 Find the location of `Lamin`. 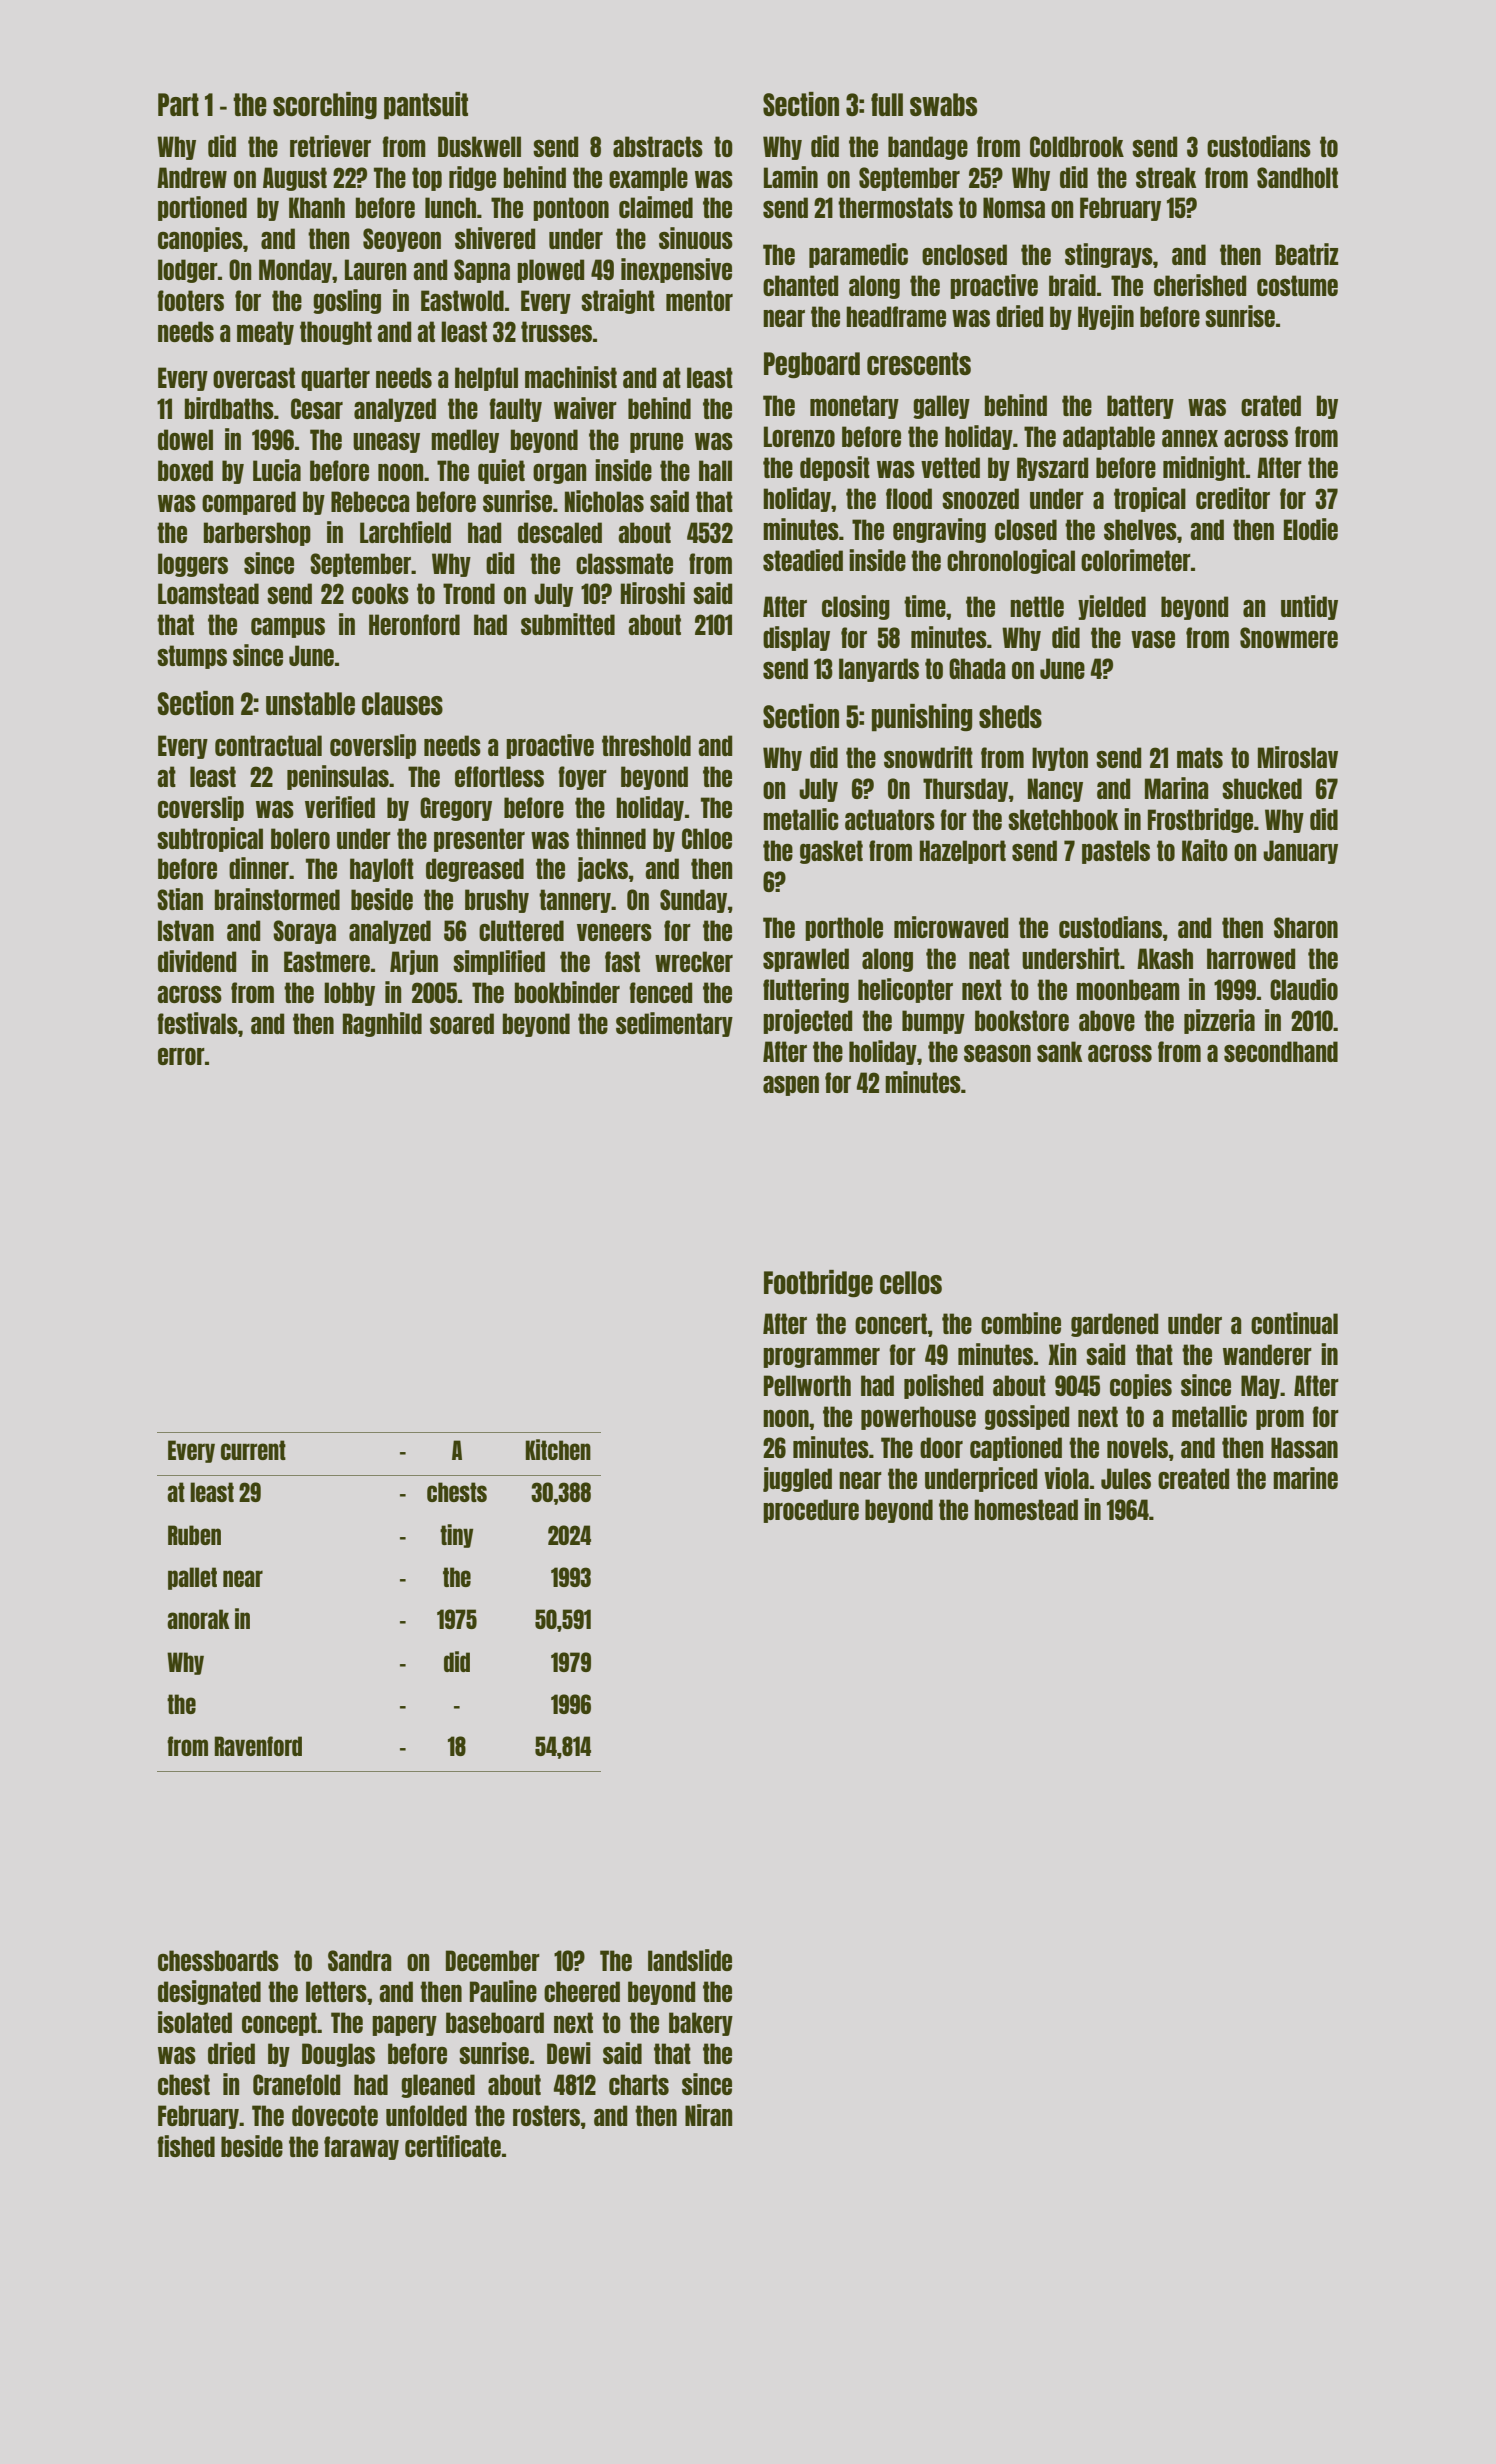

Lamin is located at coordinates (791, 177).
